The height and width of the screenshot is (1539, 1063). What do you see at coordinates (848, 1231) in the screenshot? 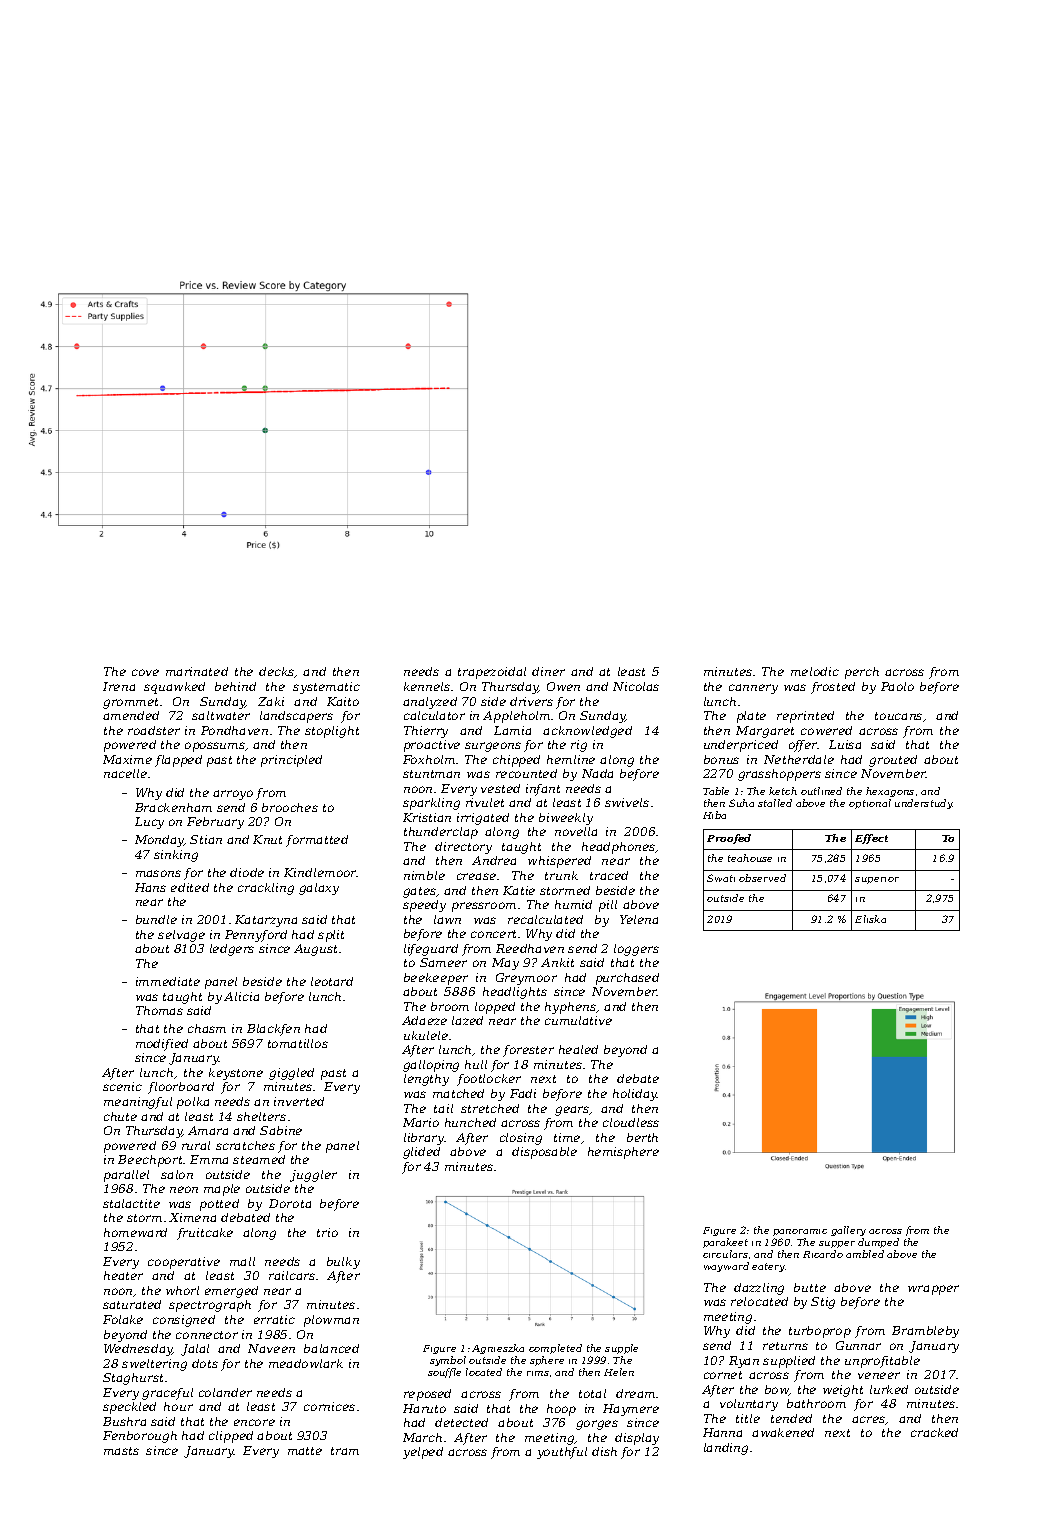
I see `gallery` at bounding box center [848, 1231].
